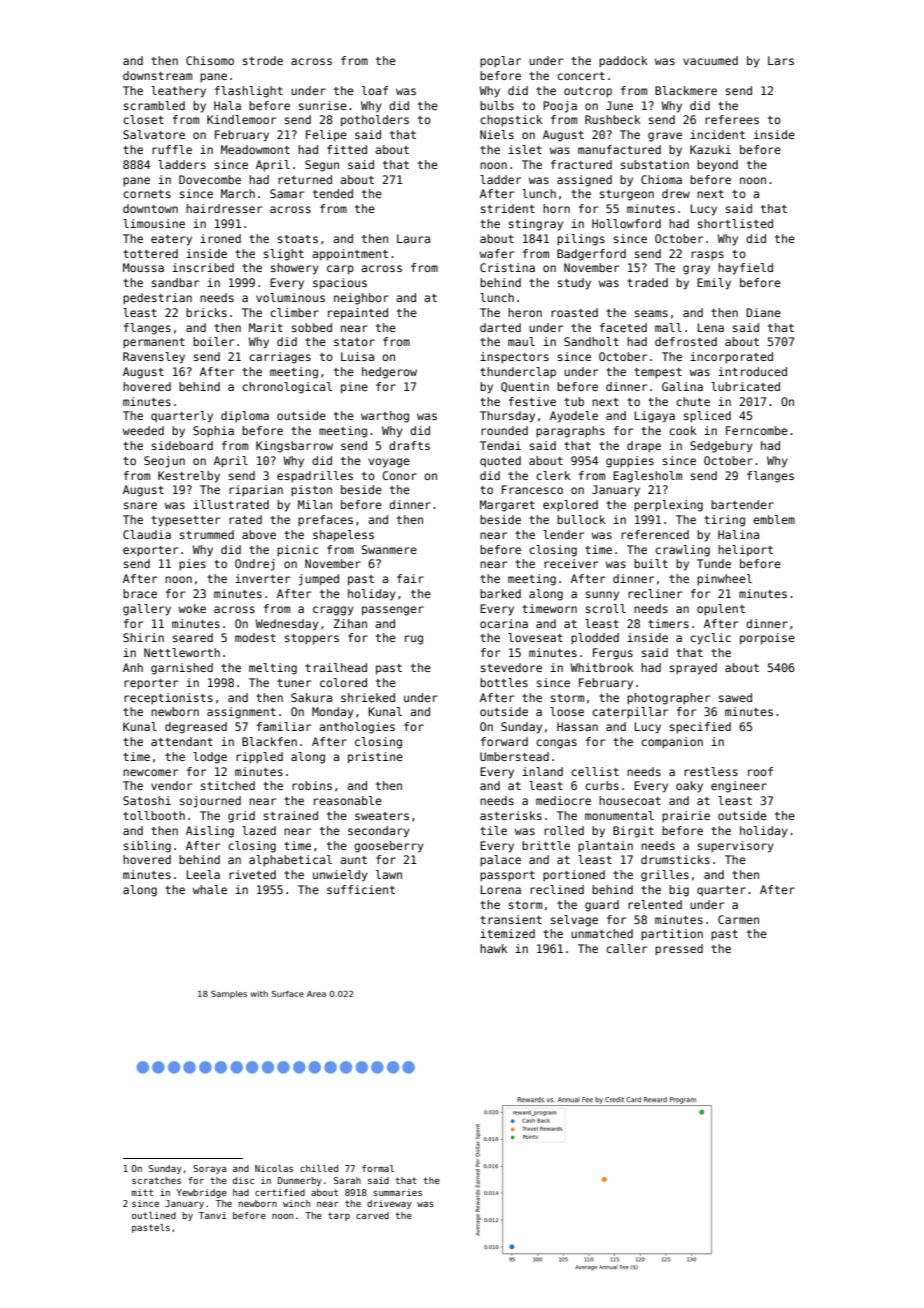 Image resolution: width=924 pixels, height=1308 pixels. What do you see at coordinates (672, 743) in the image?
I see `companion` at bounding box center [672, 743].
